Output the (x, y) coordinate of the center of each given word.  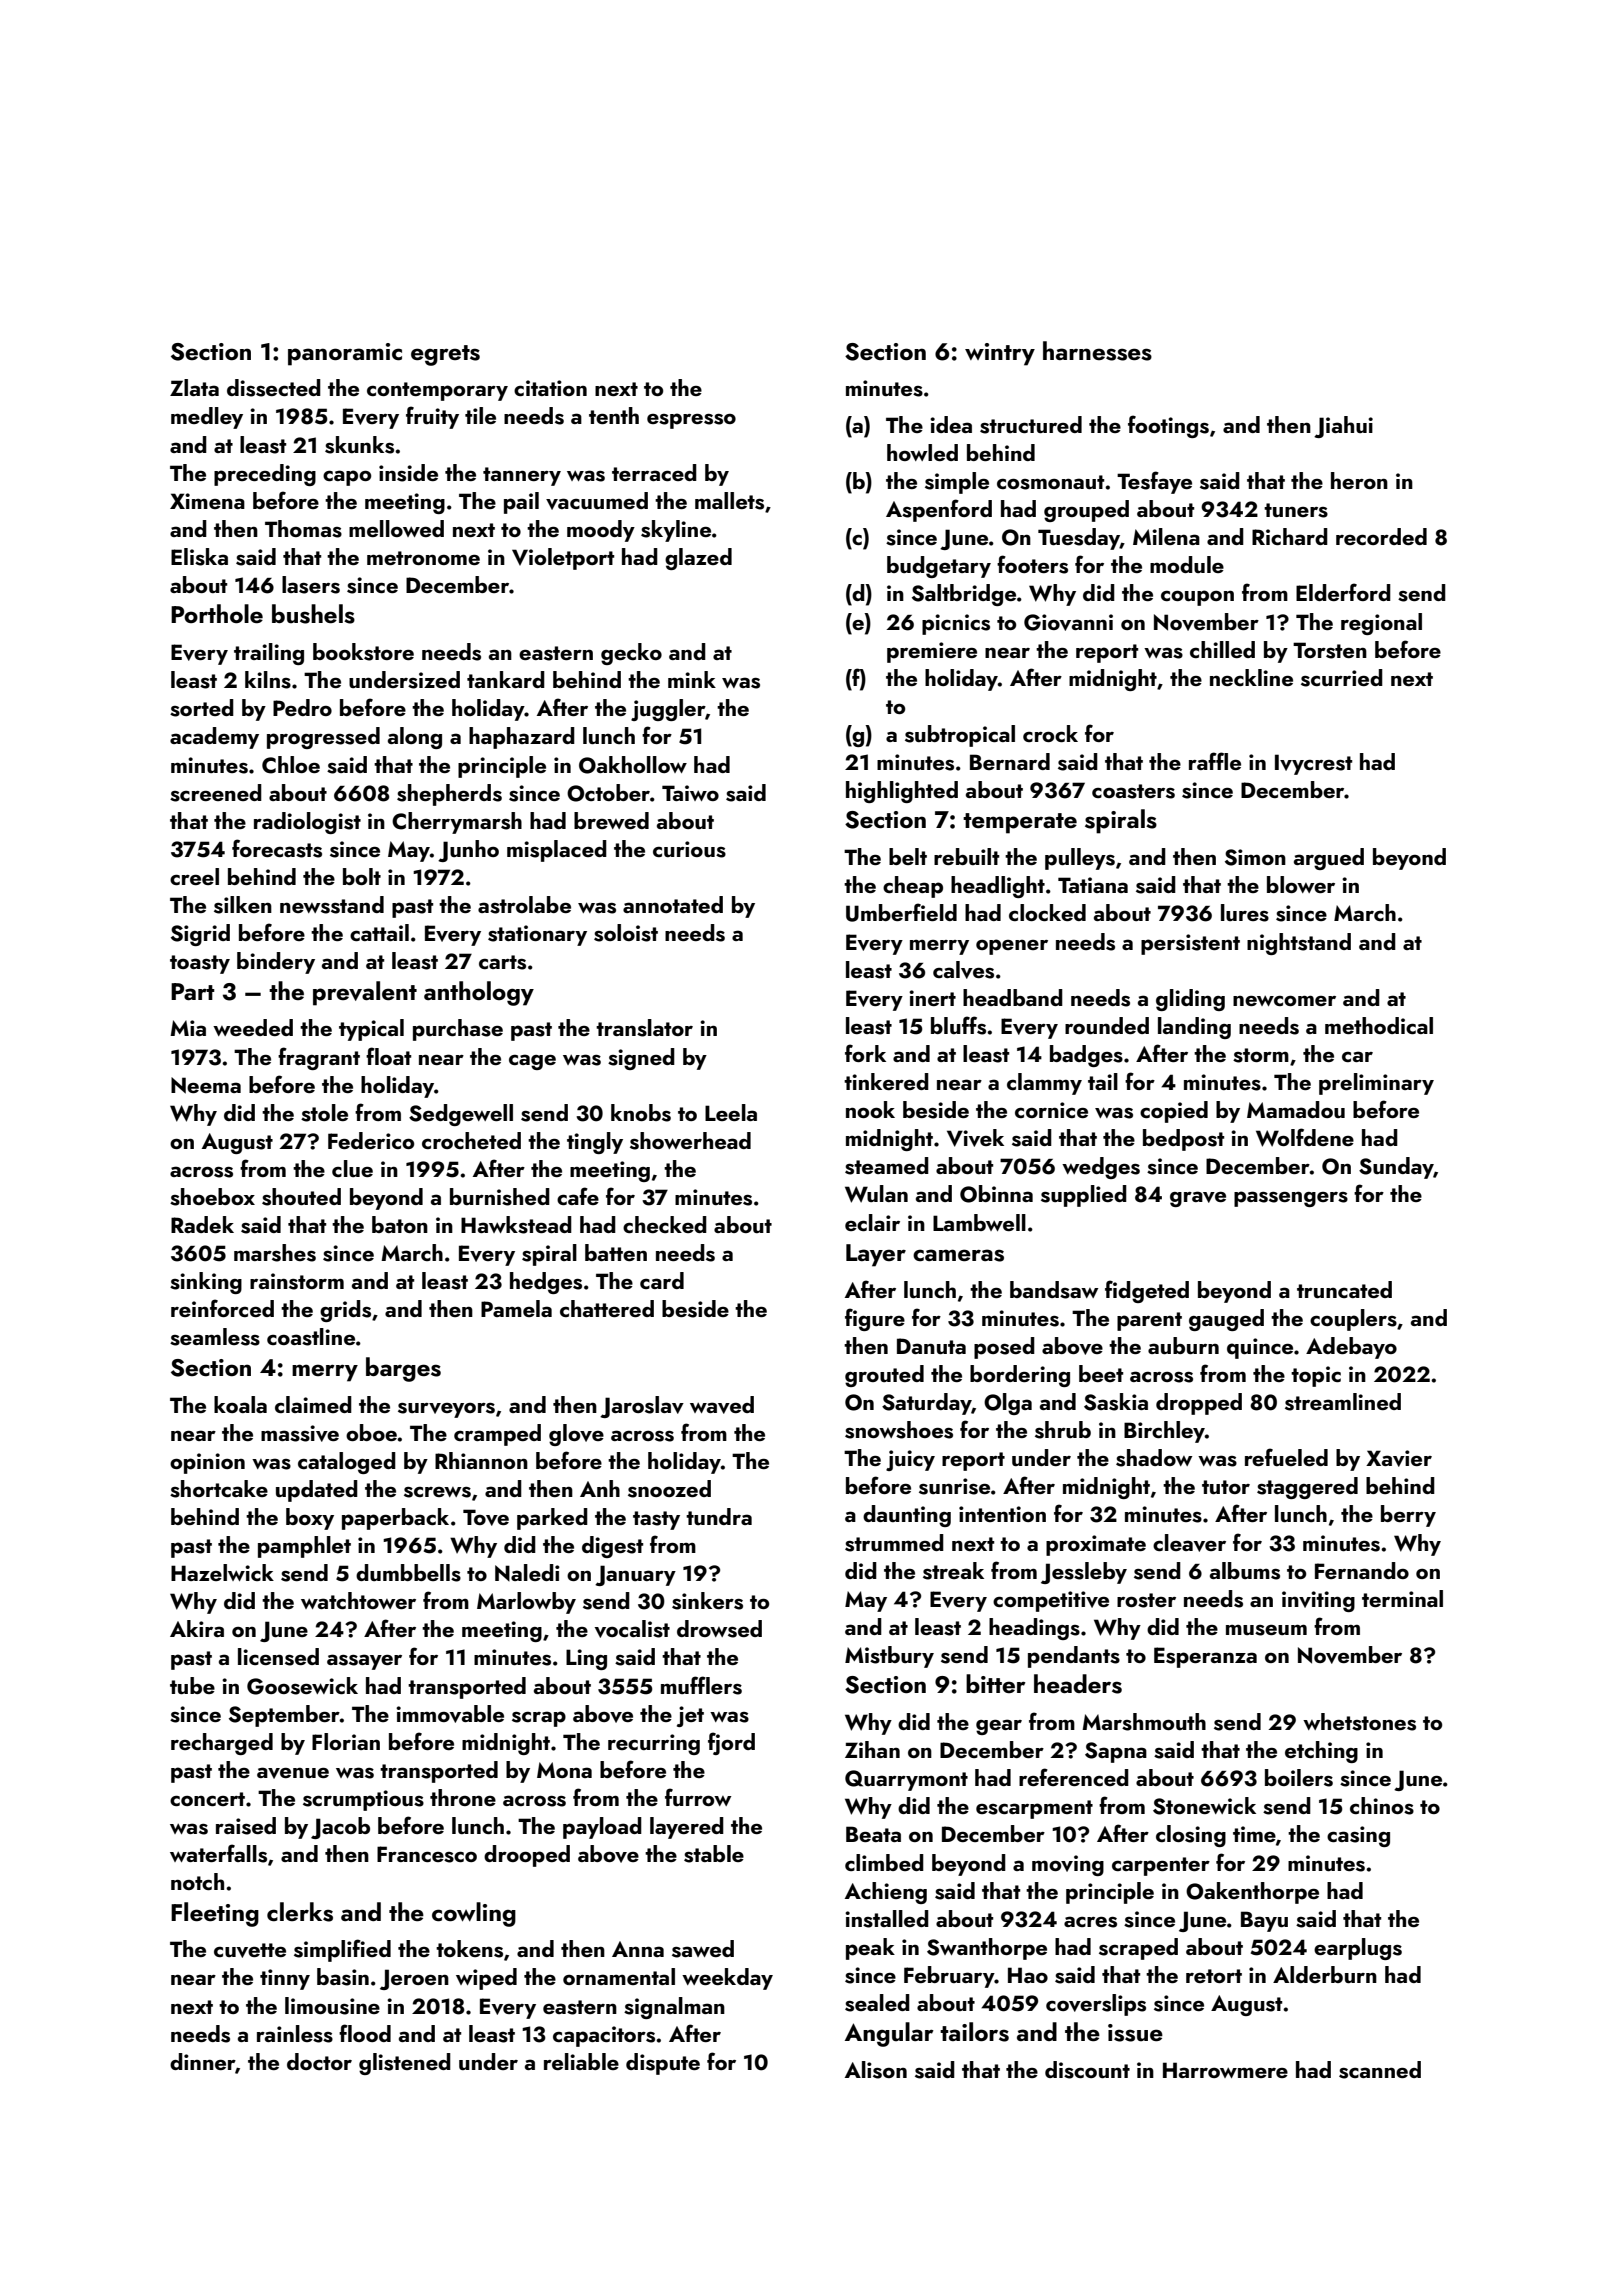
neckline (1251, 677)
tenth (614, 415)
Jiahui (1343, 427)
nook (870, 1109)
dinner (203, 2062)
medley (207, 418)
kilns (268, 680)
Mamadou (1296, 1109)
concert (207, 1799)
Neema (206, 1085)
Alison (876, 2070)
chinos (1382, 1806)
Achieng (886, 1893)
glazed (698, 559)
